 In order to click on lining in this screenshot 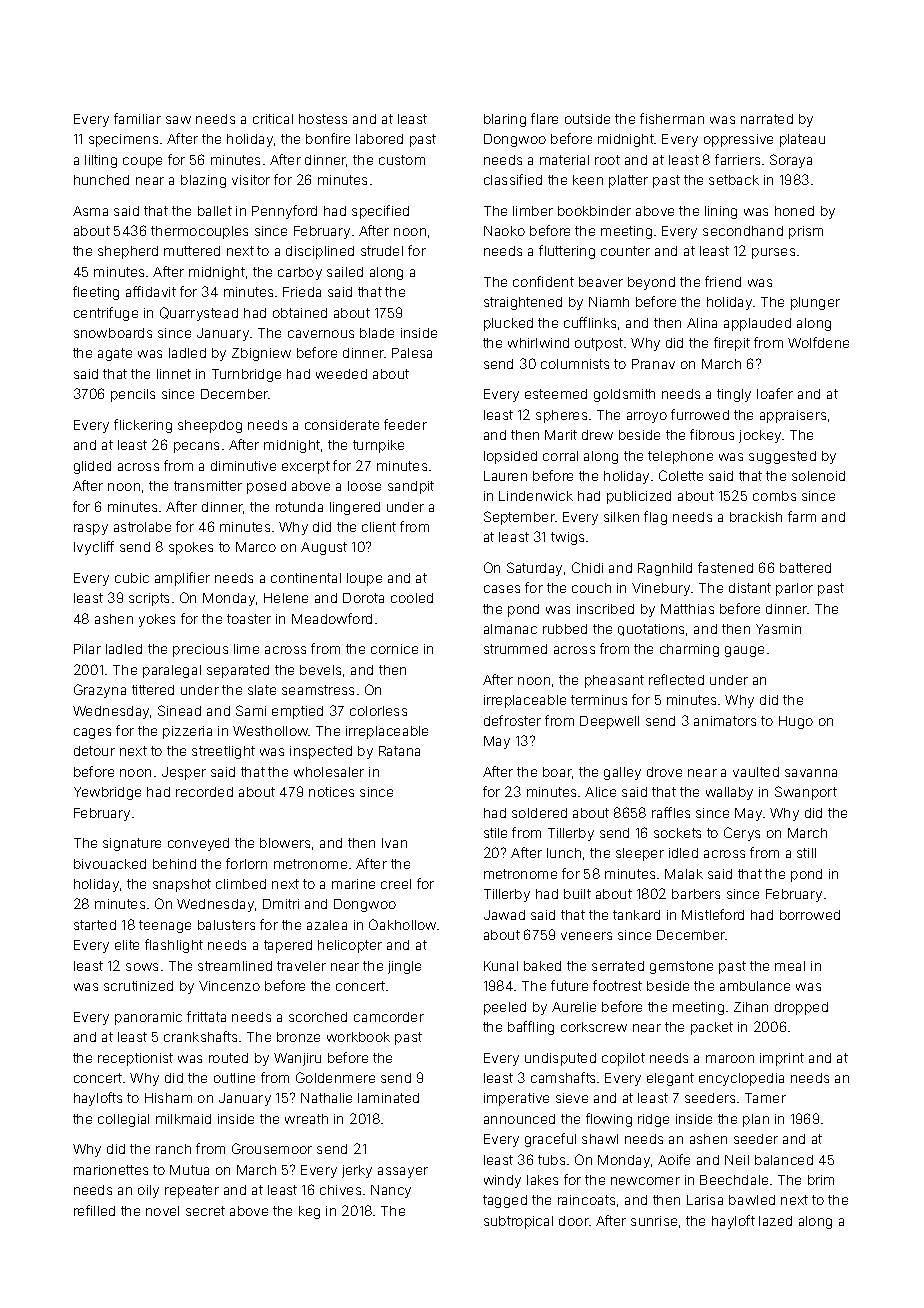, I will do `click(721, 212)`.
